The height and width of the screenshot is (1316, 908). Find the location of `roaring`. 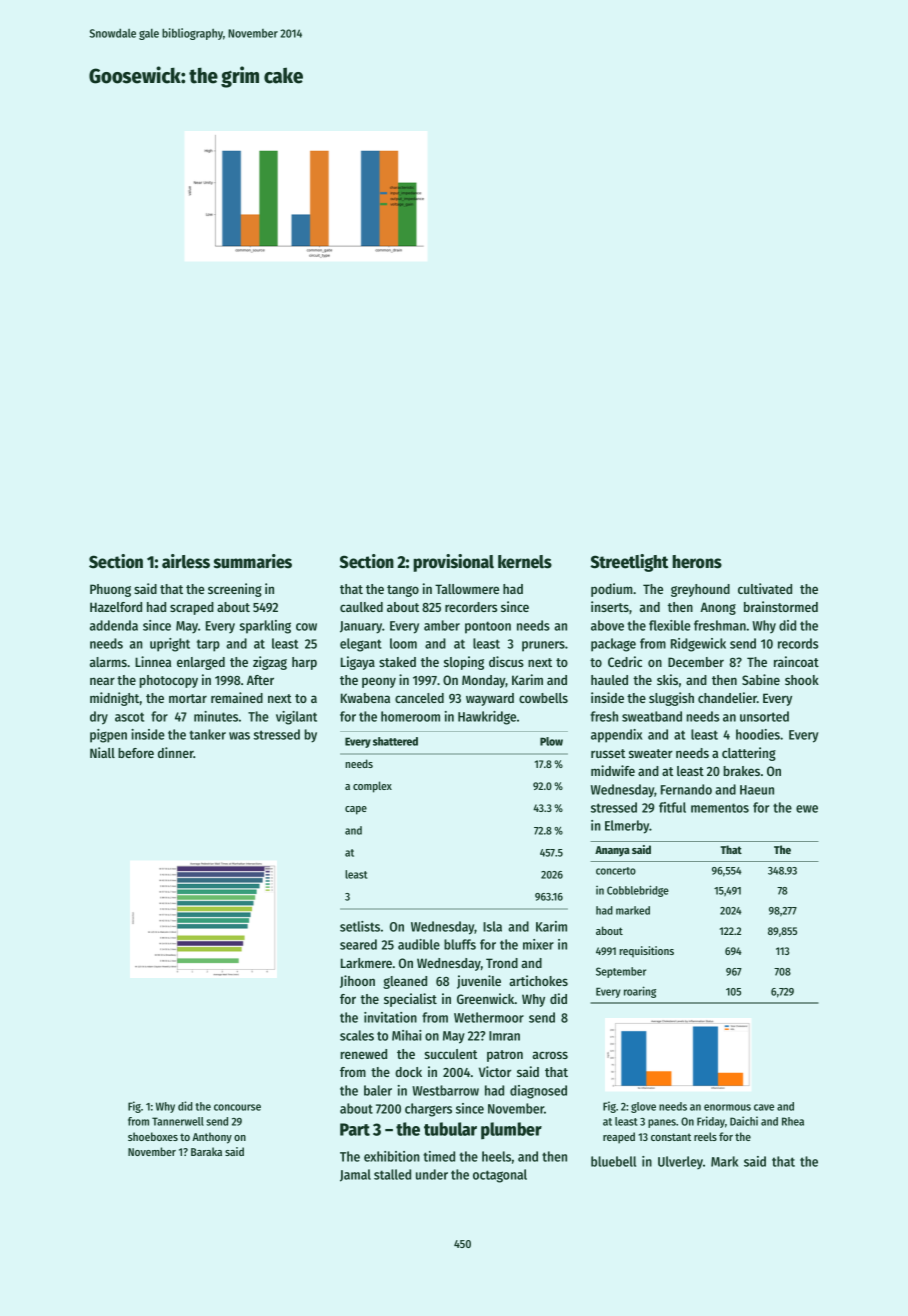

roaring is located at coordinates (640, 992).
